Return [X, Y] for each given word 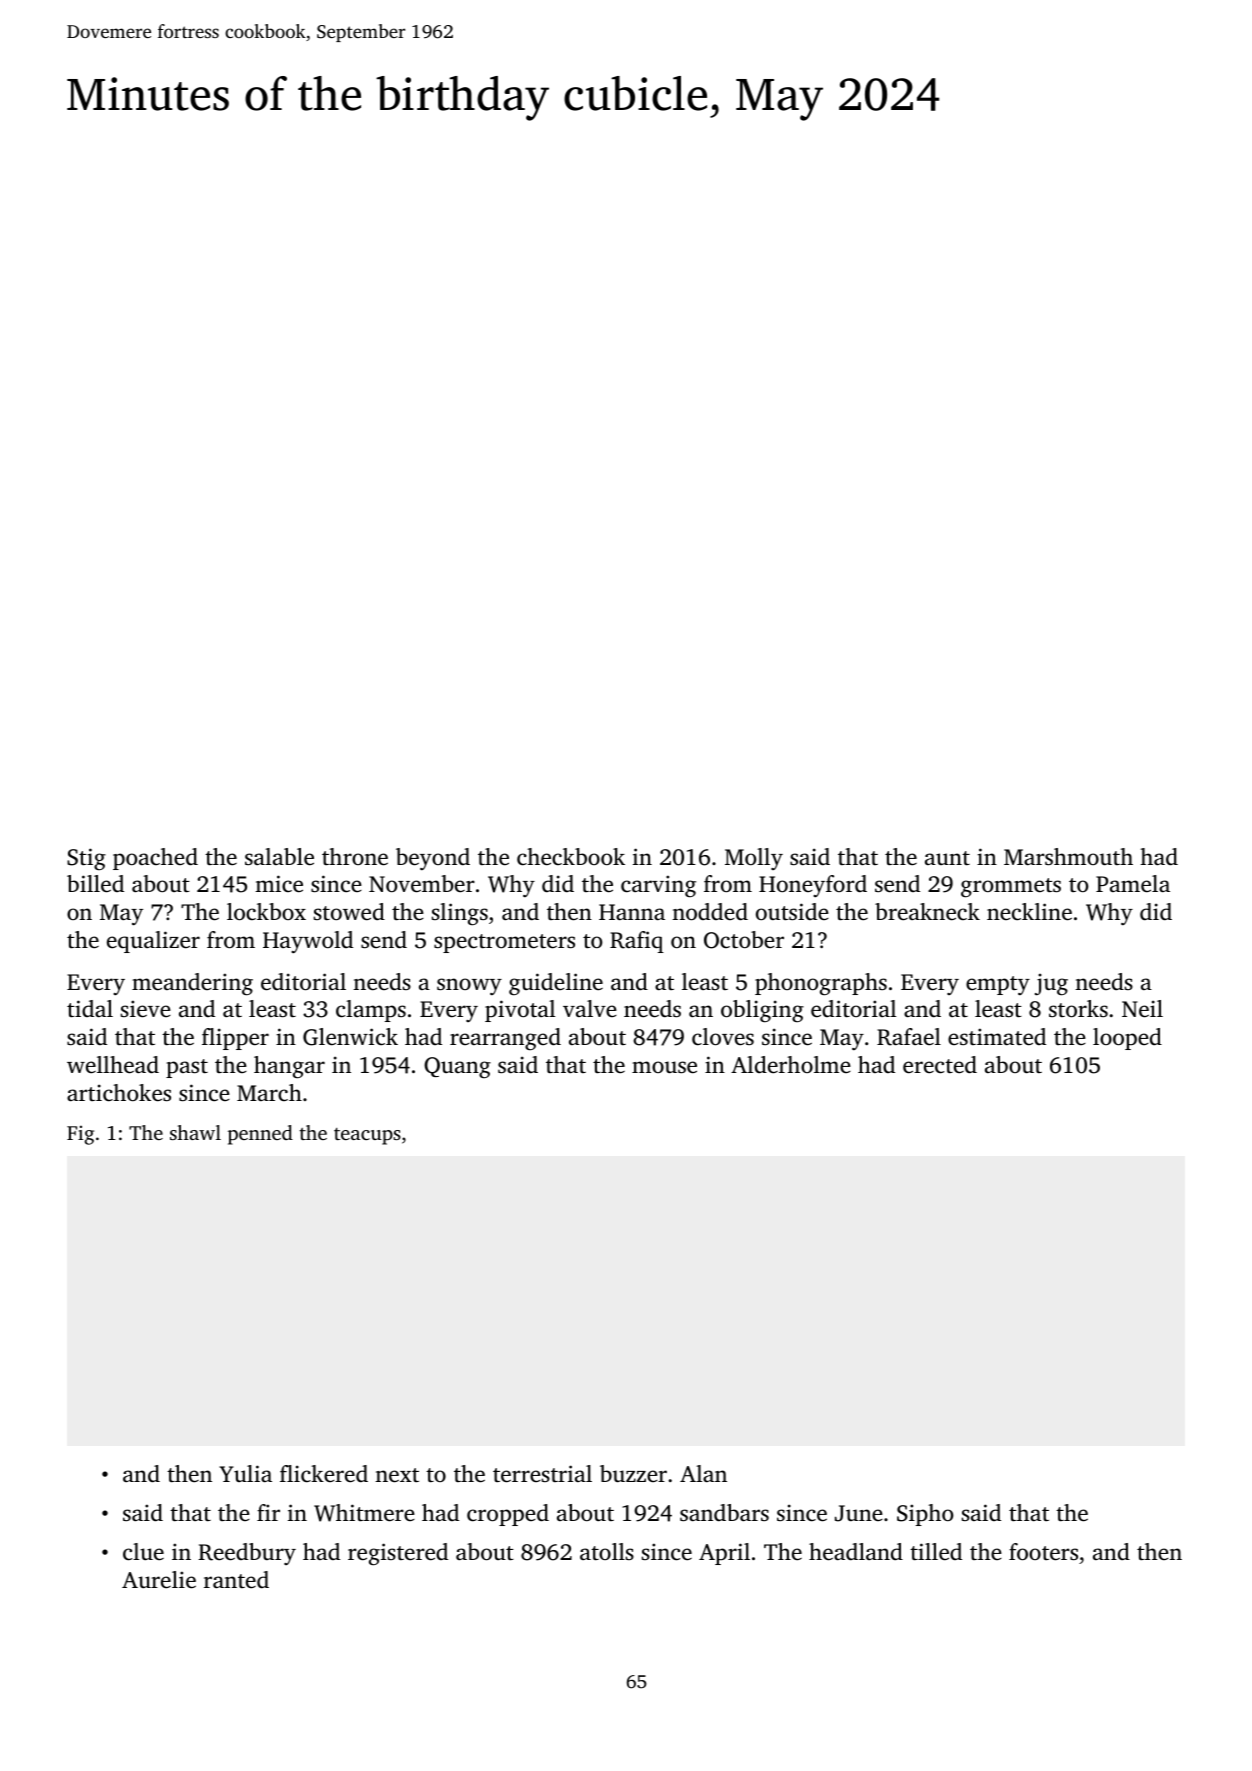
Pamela [1133, 884]
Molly [754, 859]
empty [998, 986]
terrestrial [542, 1474]
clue [143, 1552]
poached [155, 859]
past [187, 1068]
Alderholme [791, 1065]
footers [1043, 1552]
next [397, 1475]
